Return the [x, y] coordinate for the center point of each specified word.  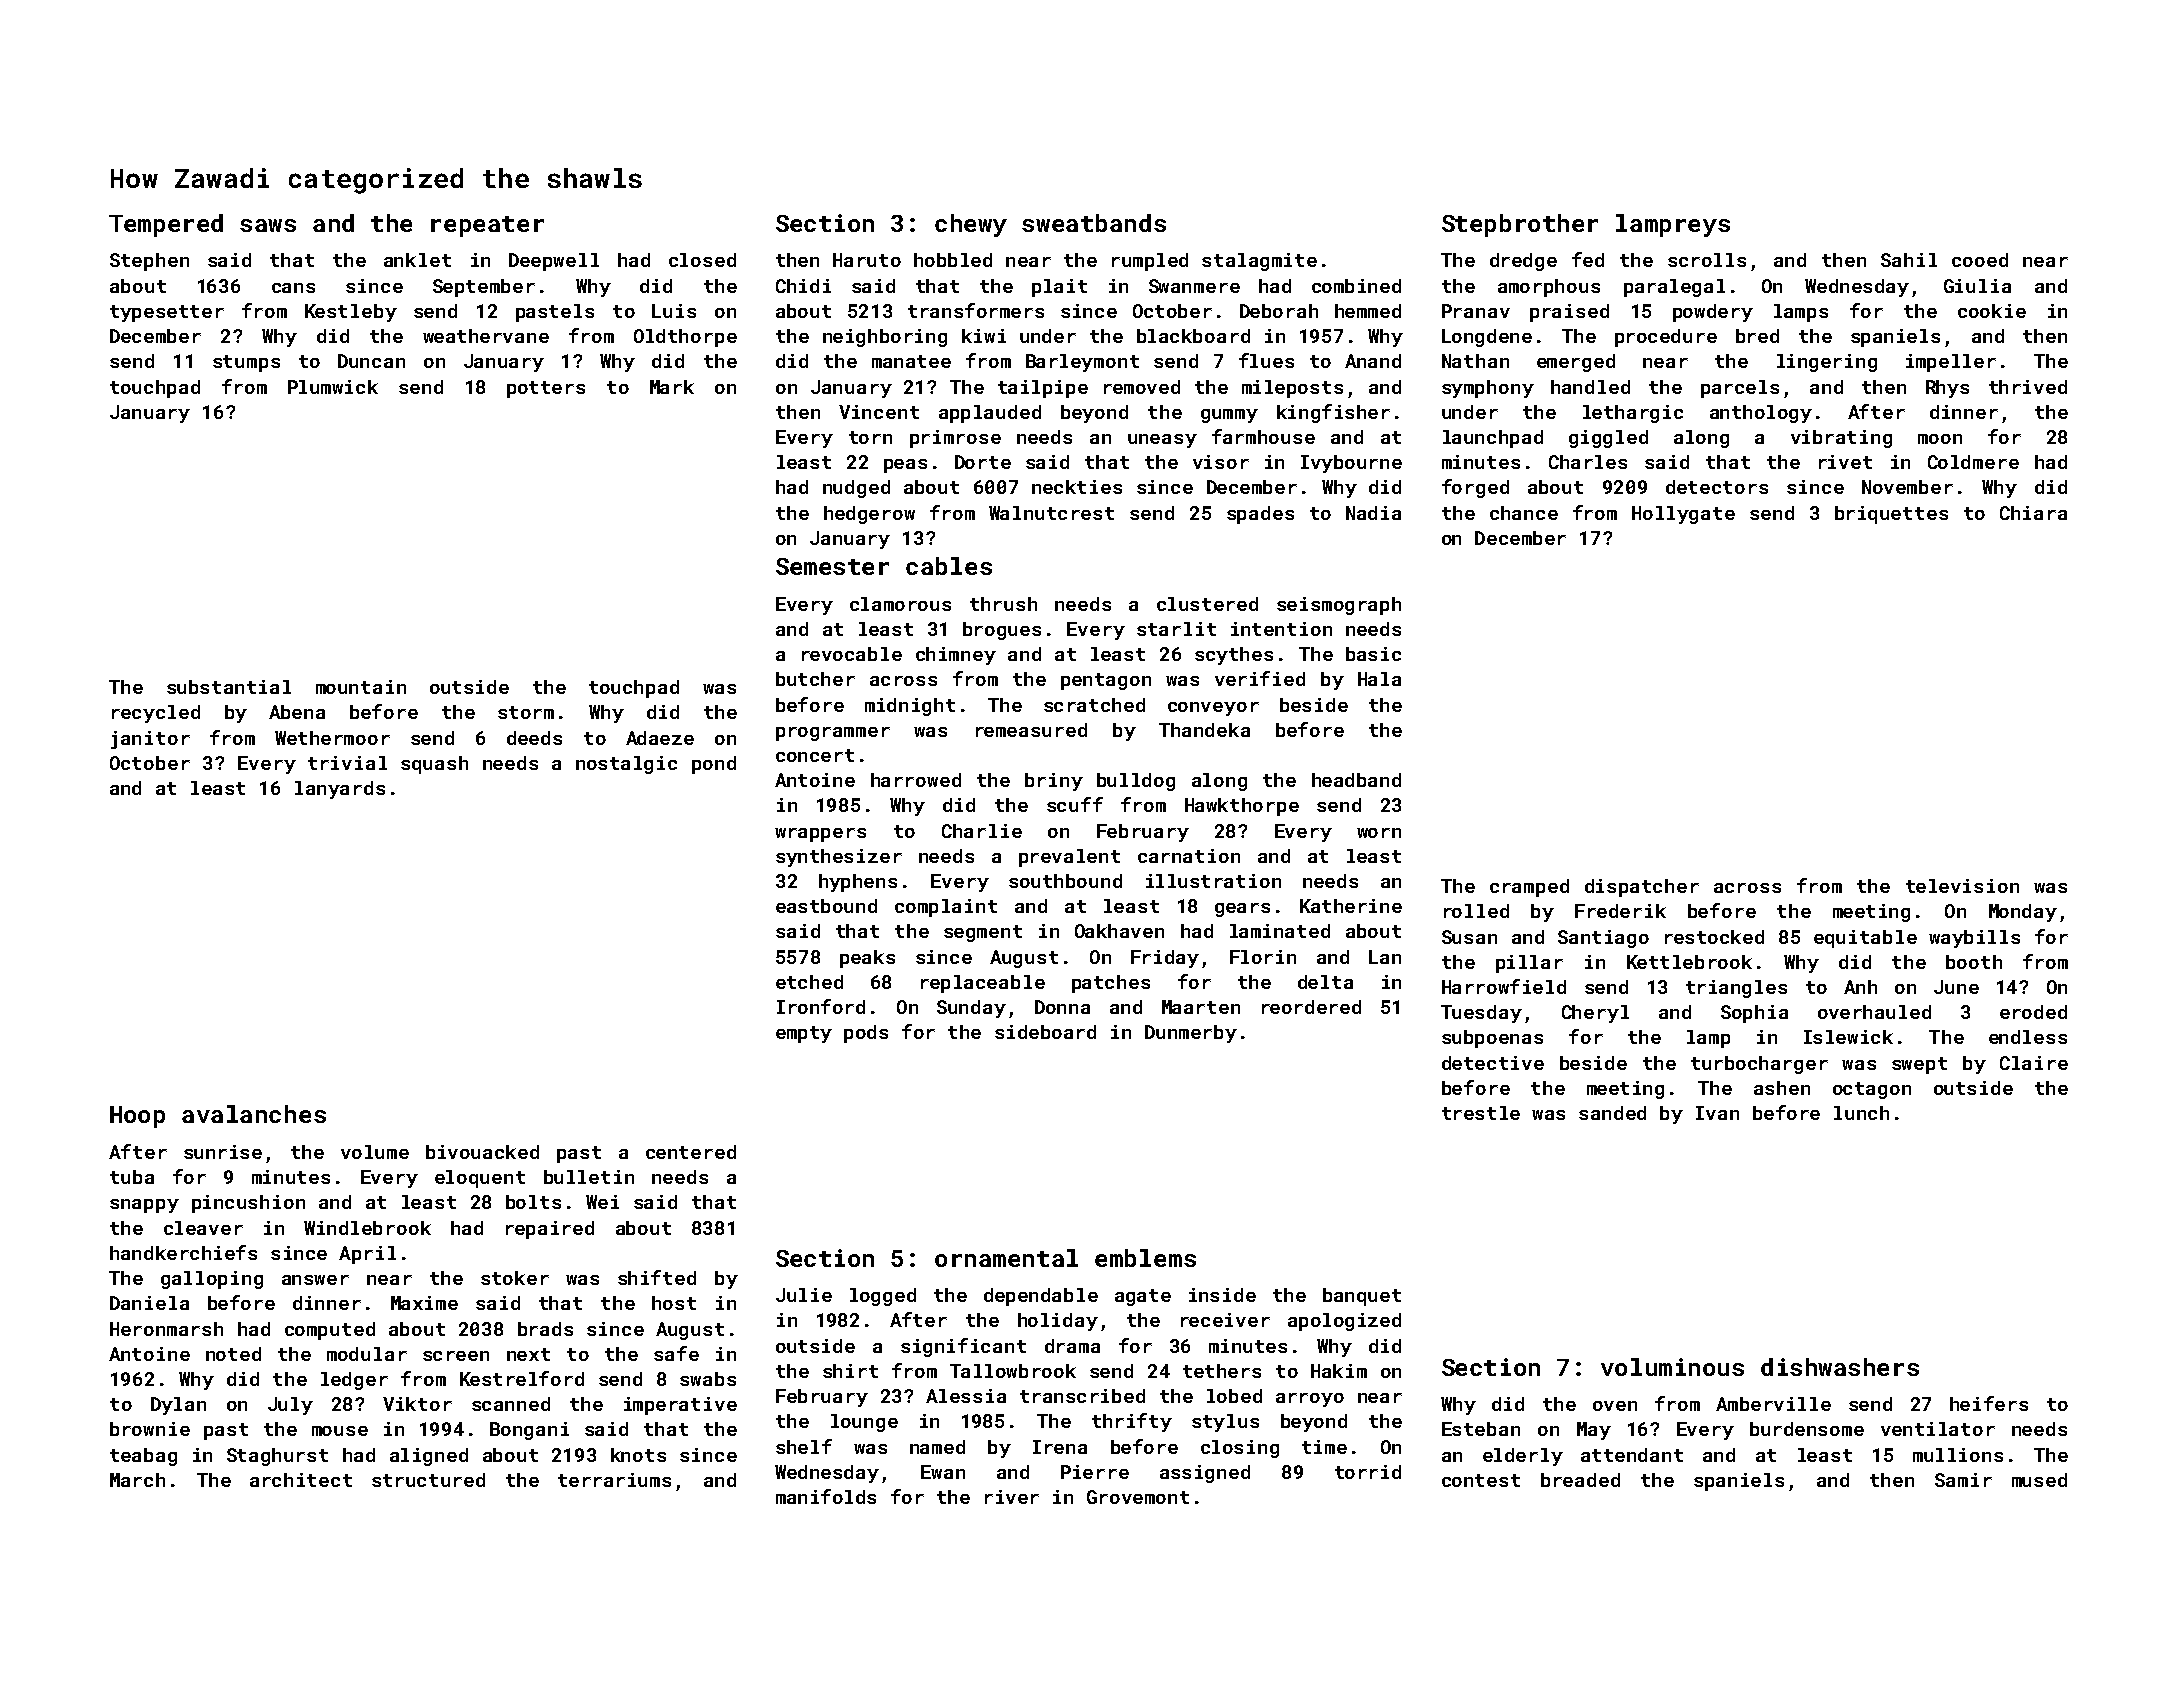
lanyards [340, 790]
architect [301, 1480]
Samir [1963, 1480]
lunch [1861, 1113]
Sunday [971, 1009]
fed [1588, 259]
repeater [487, 226]
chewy [971, 225]
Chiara [2033, 513]
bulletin [589, 1177]
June [1956, 987]
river [1012, 1497]
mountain [361, 687]
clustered [1207, 604]
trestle [1481, 1113]
